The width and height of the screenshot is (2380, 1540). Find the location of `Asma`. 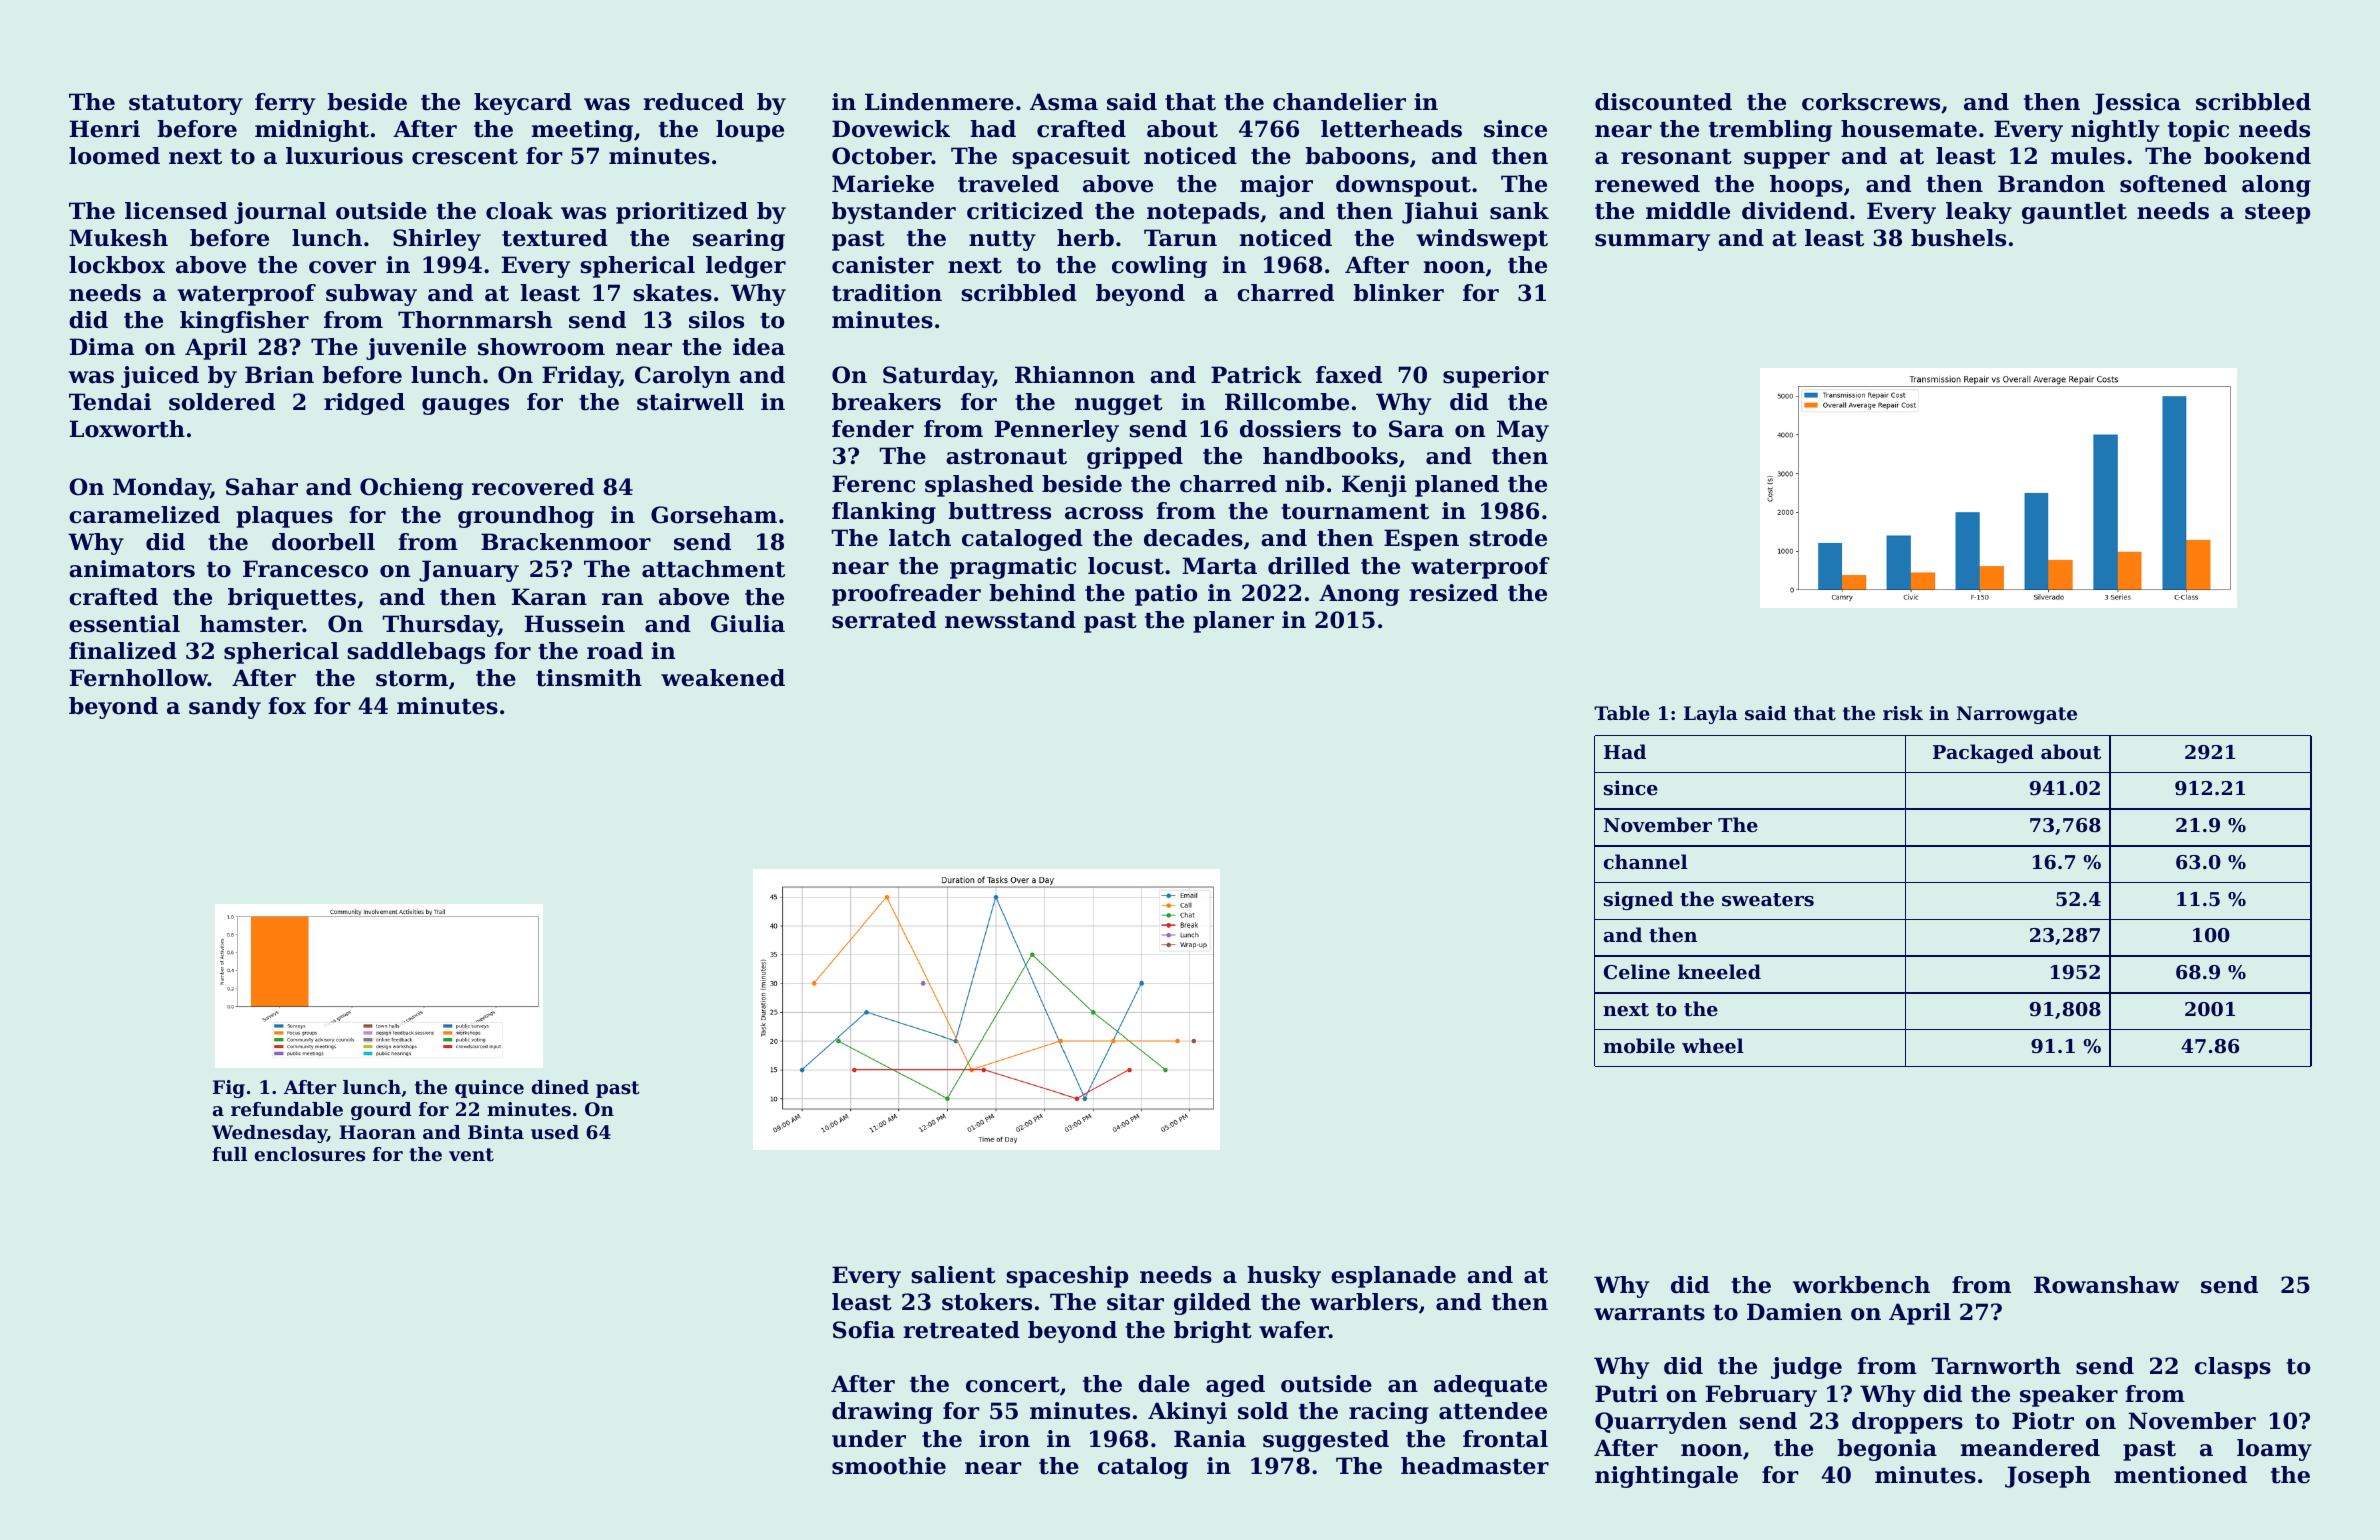

Asma is located at coordinates (1064, 102).
